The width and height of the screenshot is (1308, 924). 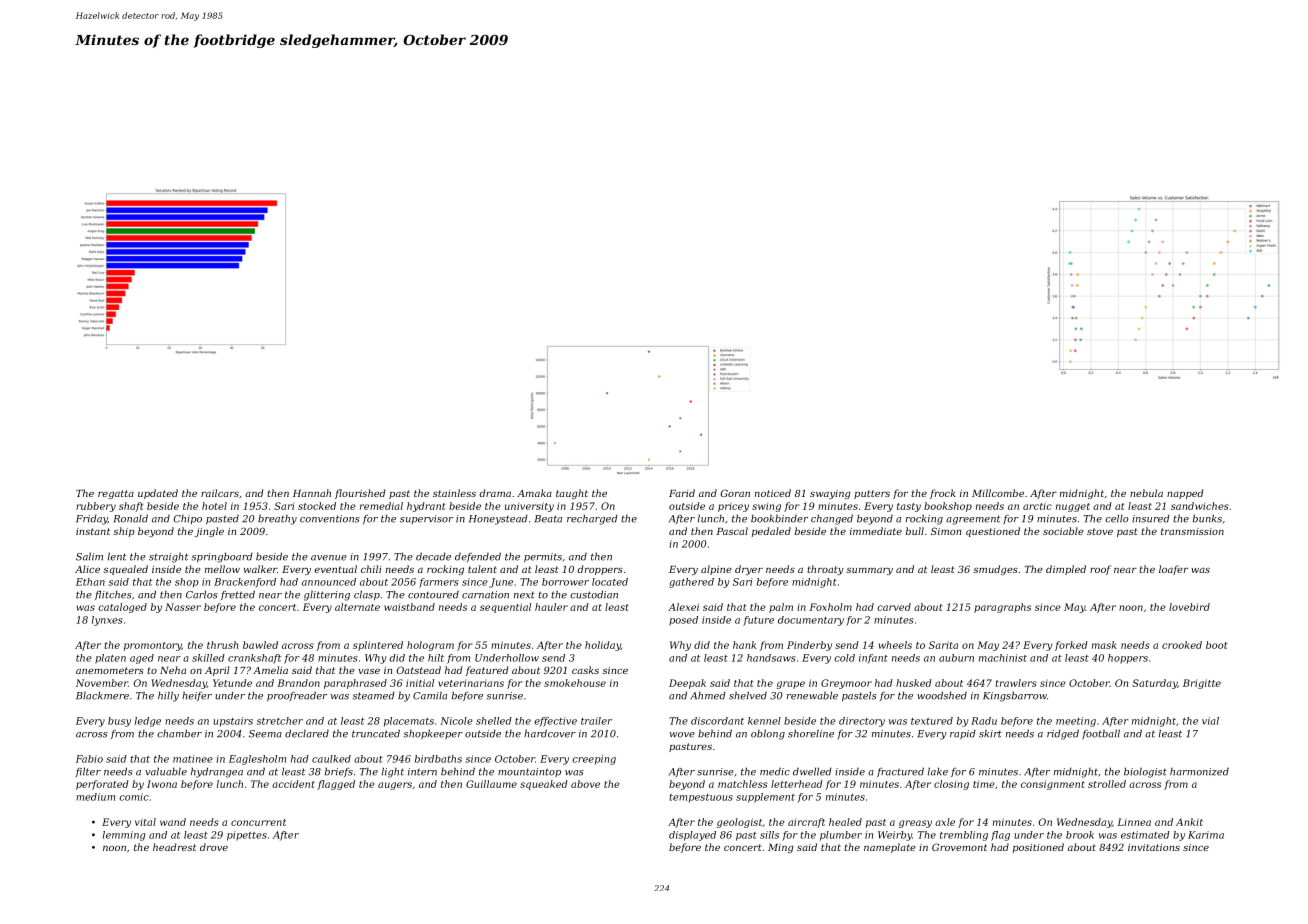 I want to click on permits, so click(x=543, y=557).
